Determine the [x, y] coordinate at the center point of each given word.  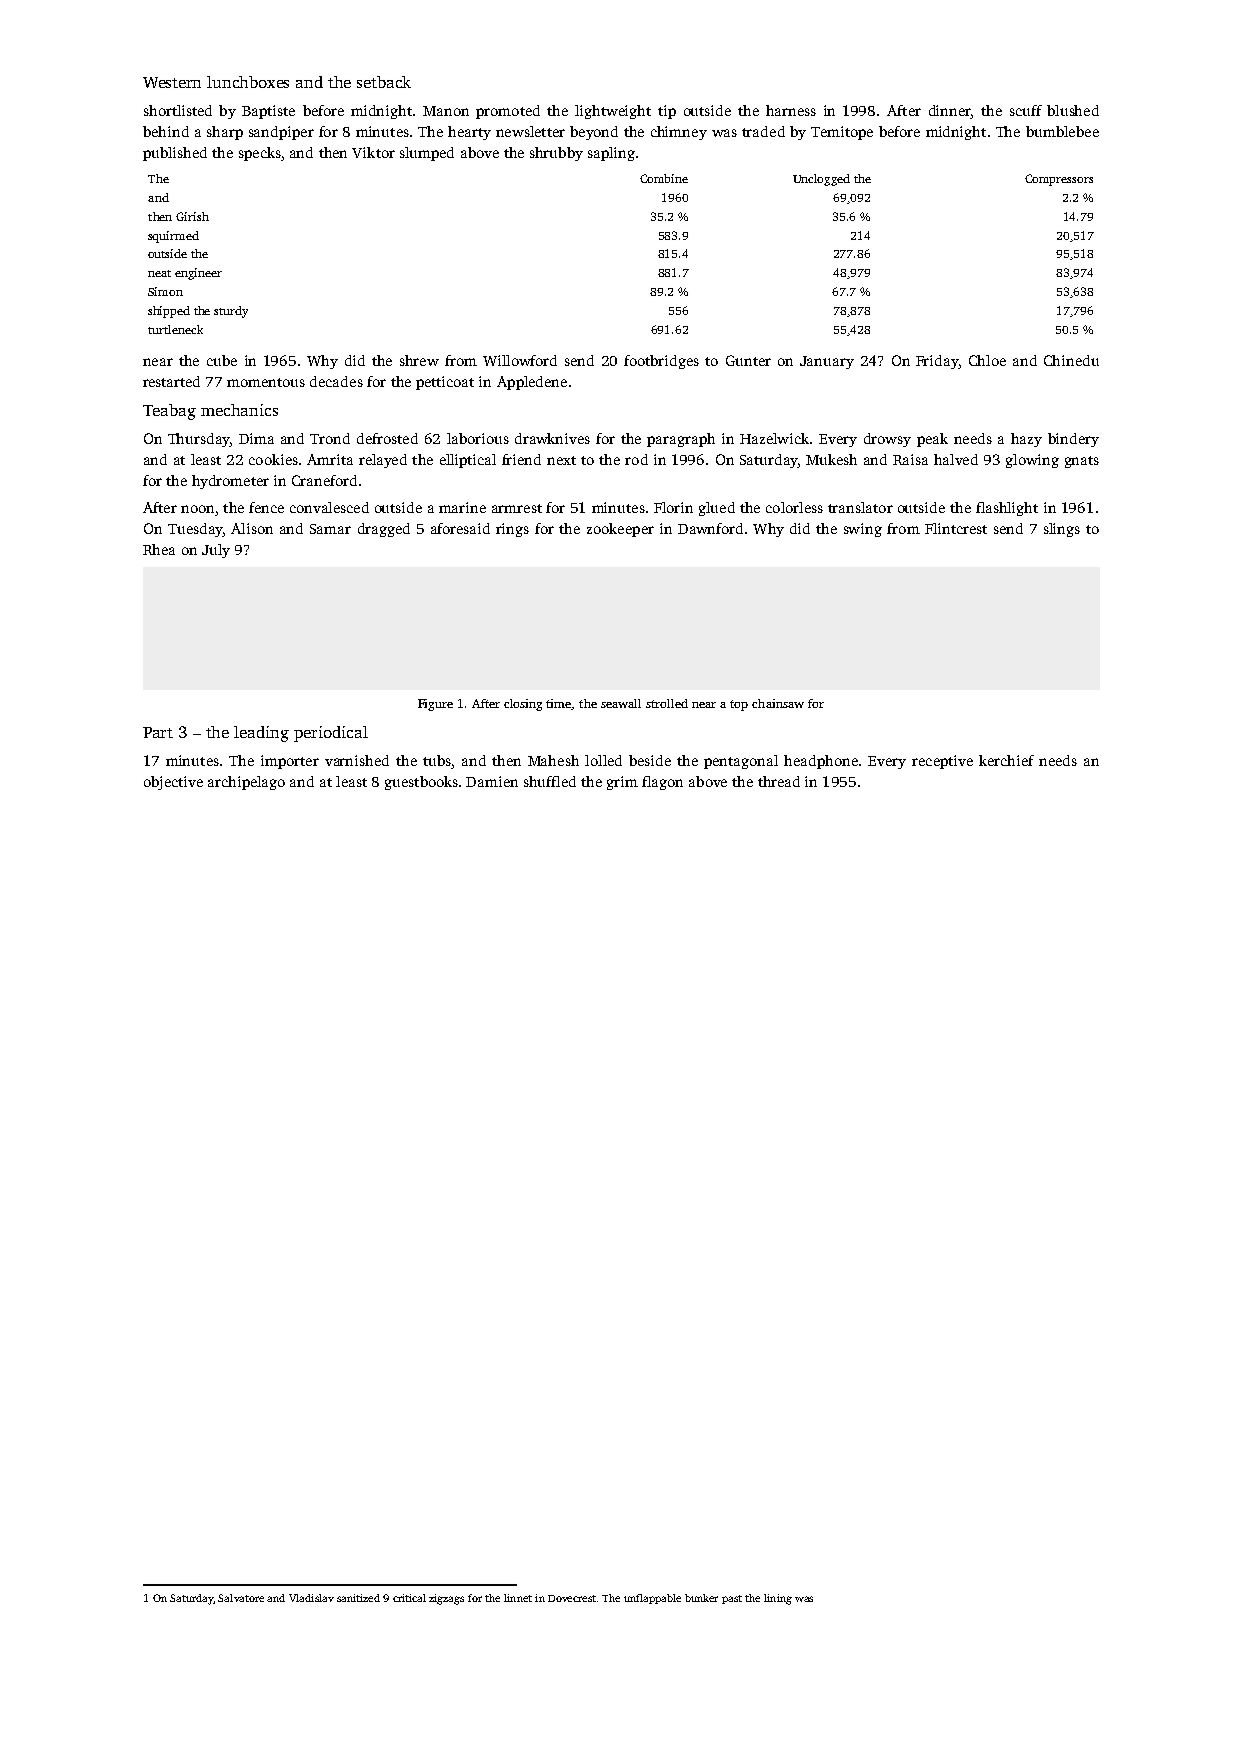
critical [409, 1598]
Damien [492, 781]
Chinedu [1071, 360]
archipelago [246, 783]
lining [778, 1599]
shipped [169, 312]
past [732, 1599]
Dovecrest [572, 1598]
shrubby [556, 154]
